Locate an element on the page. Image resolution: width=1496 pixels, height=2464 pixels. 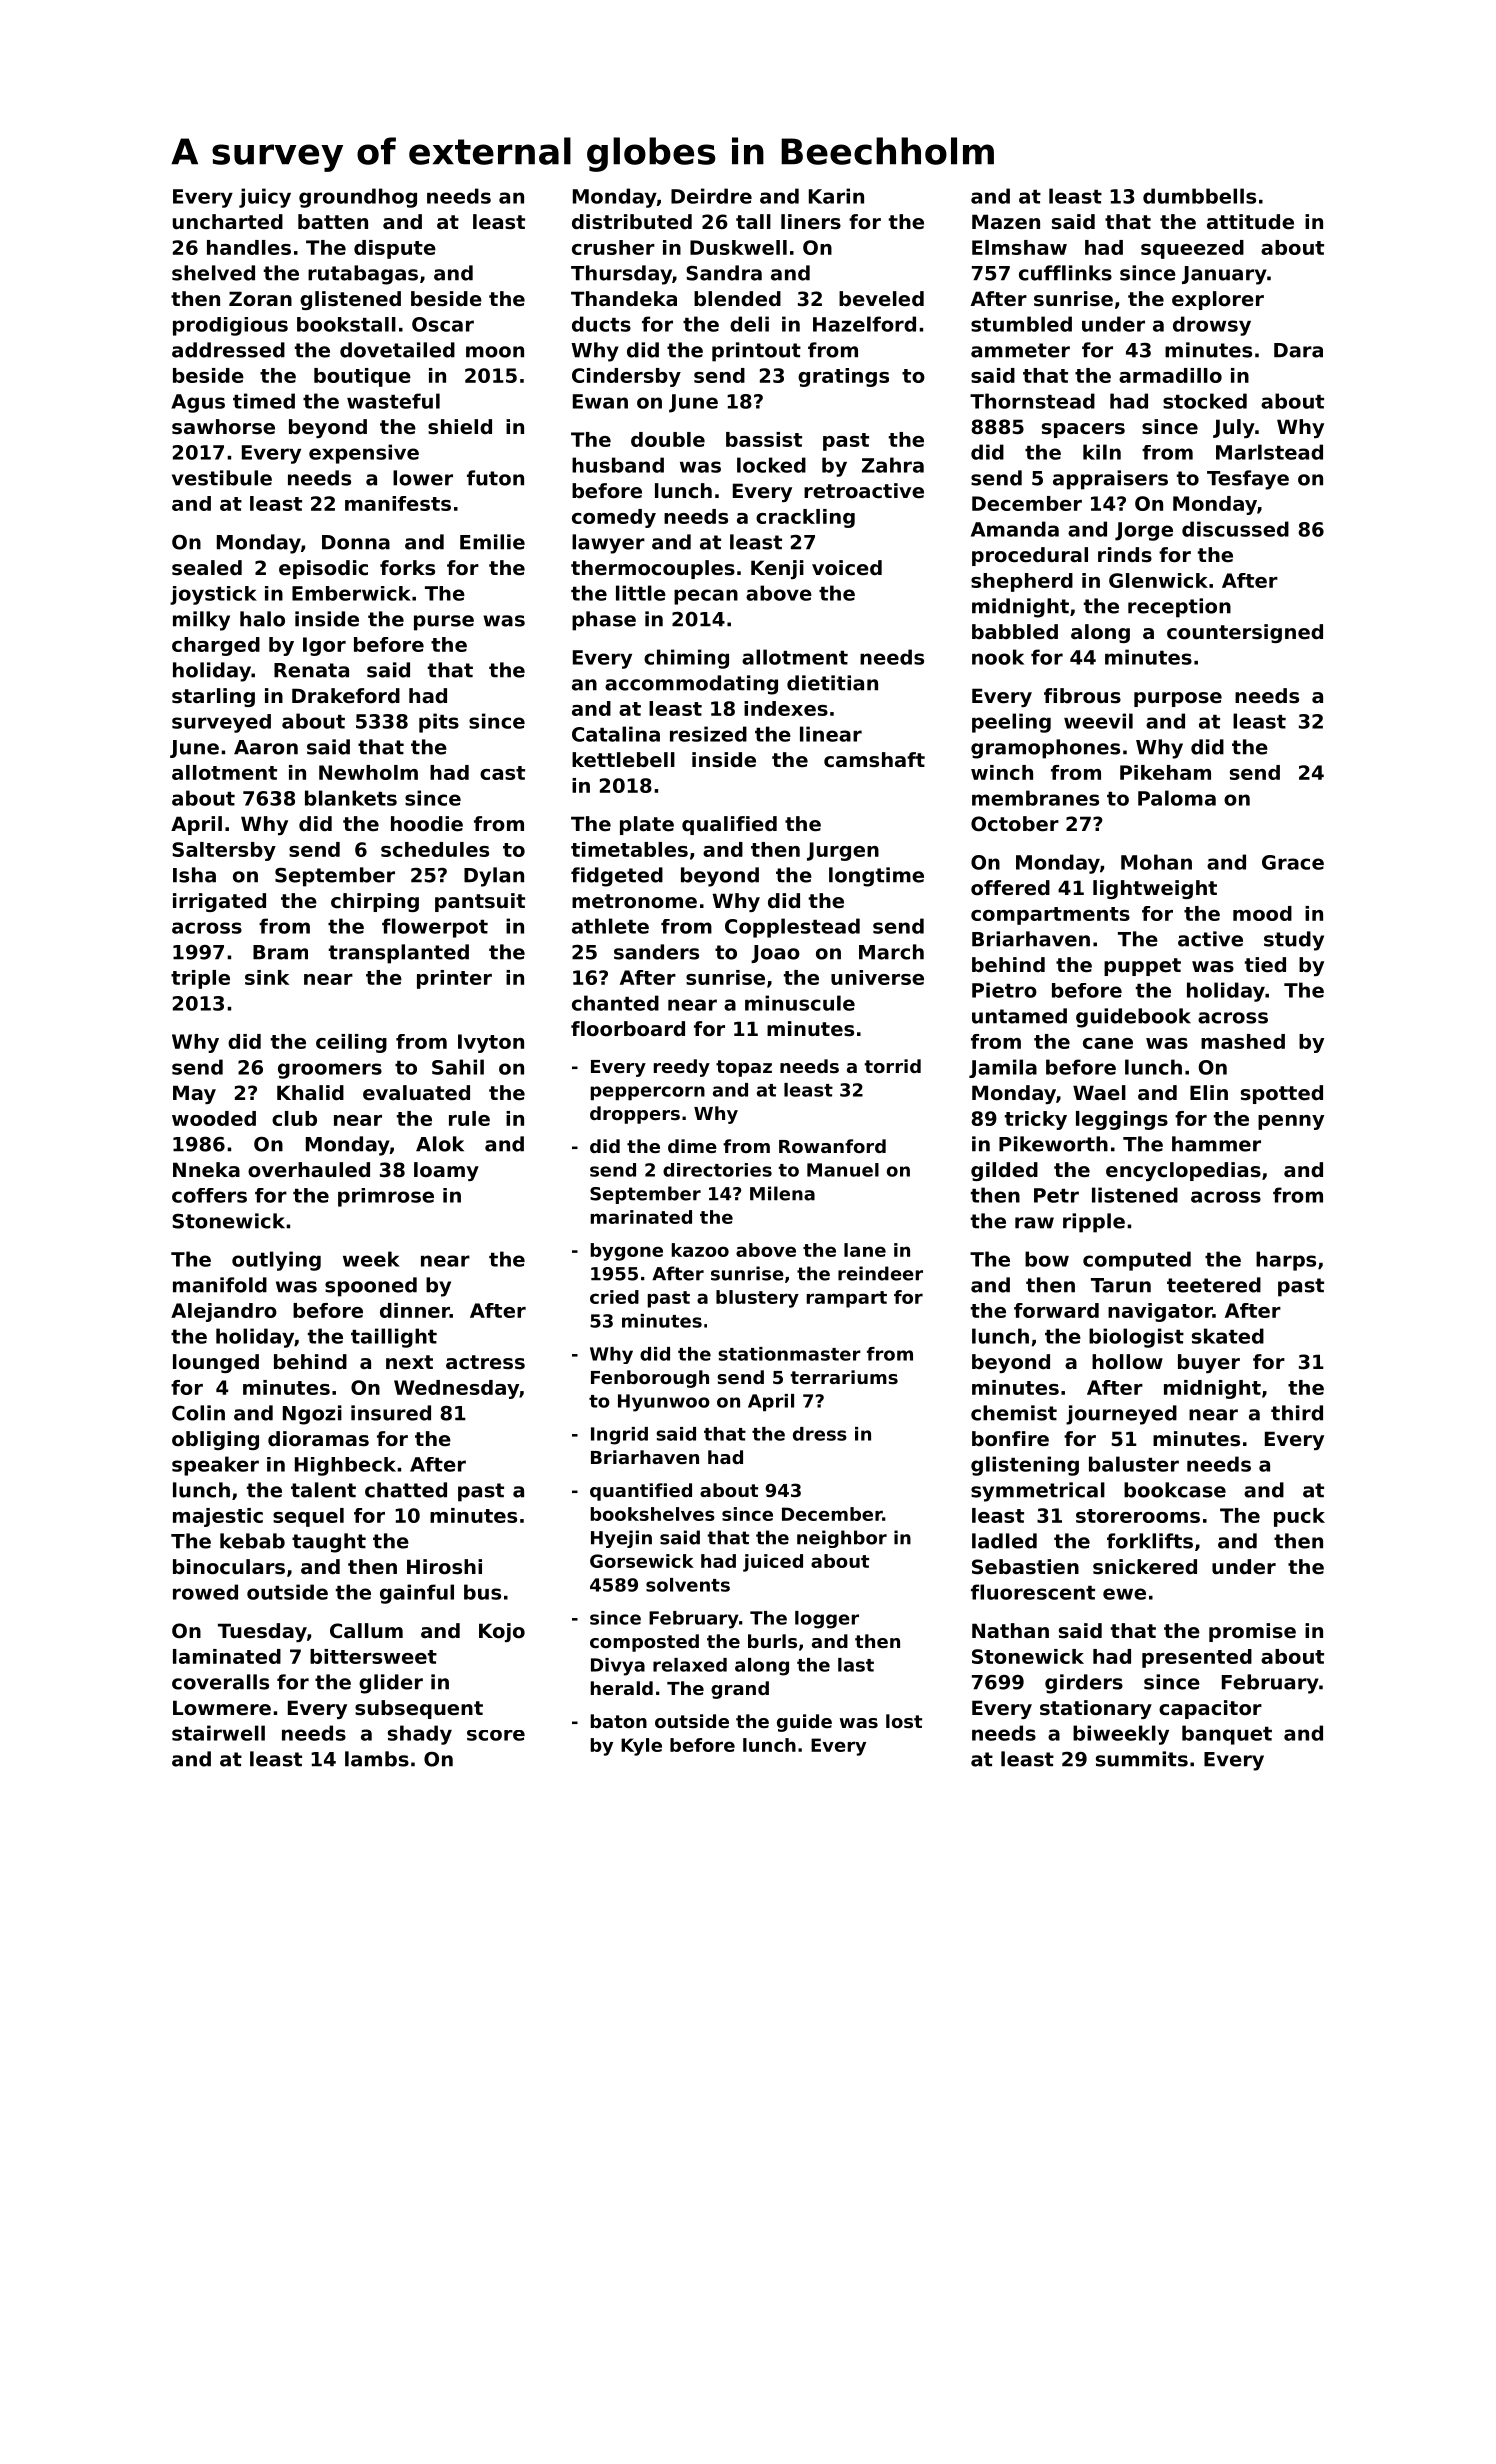
lost is located at coordinates (904, 1721).
